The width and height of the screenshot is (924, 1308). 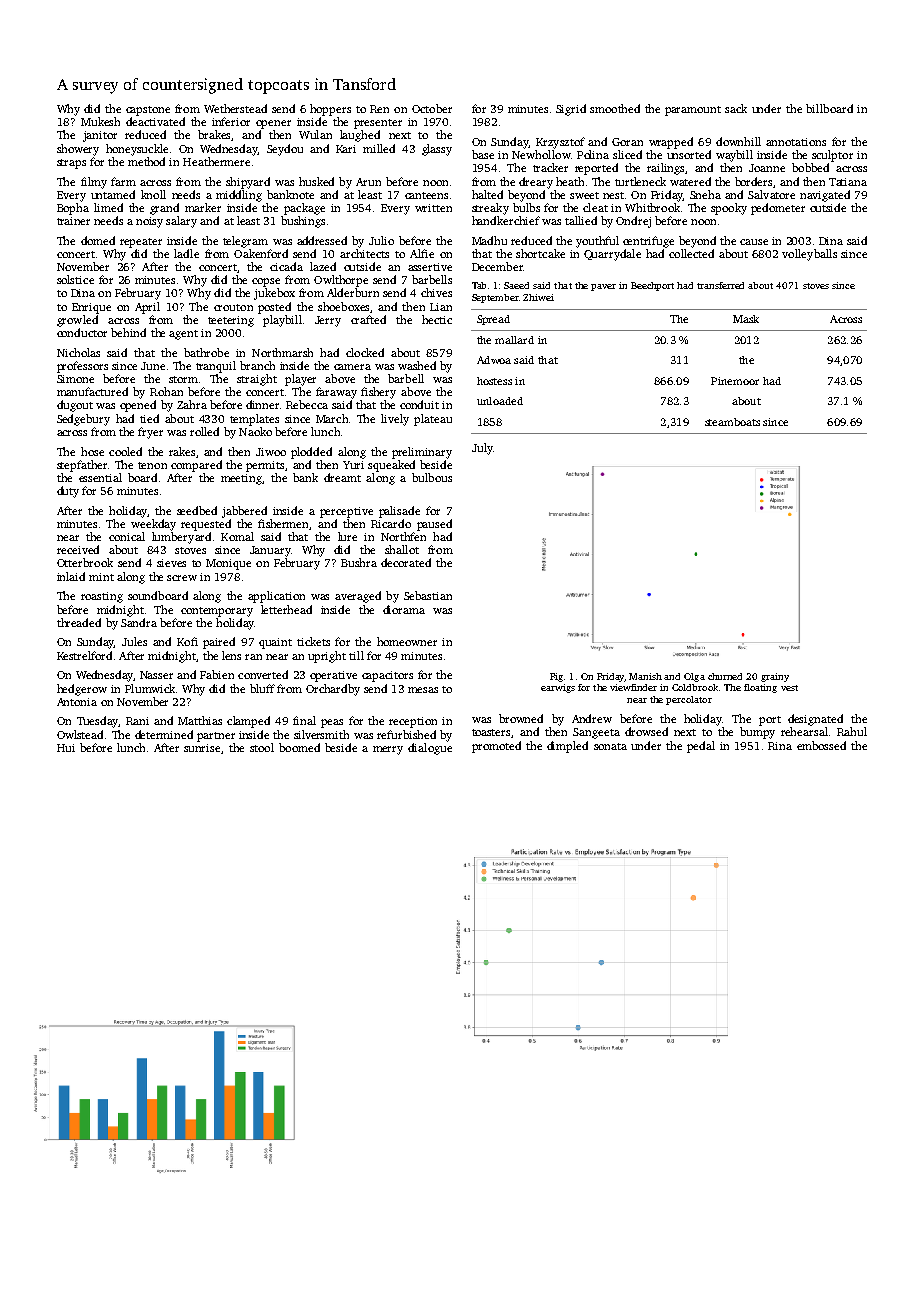 What do you see at coordinates (187, 641) in the screenshot?
I see `Kofi` at bounding box center [187, 641].
